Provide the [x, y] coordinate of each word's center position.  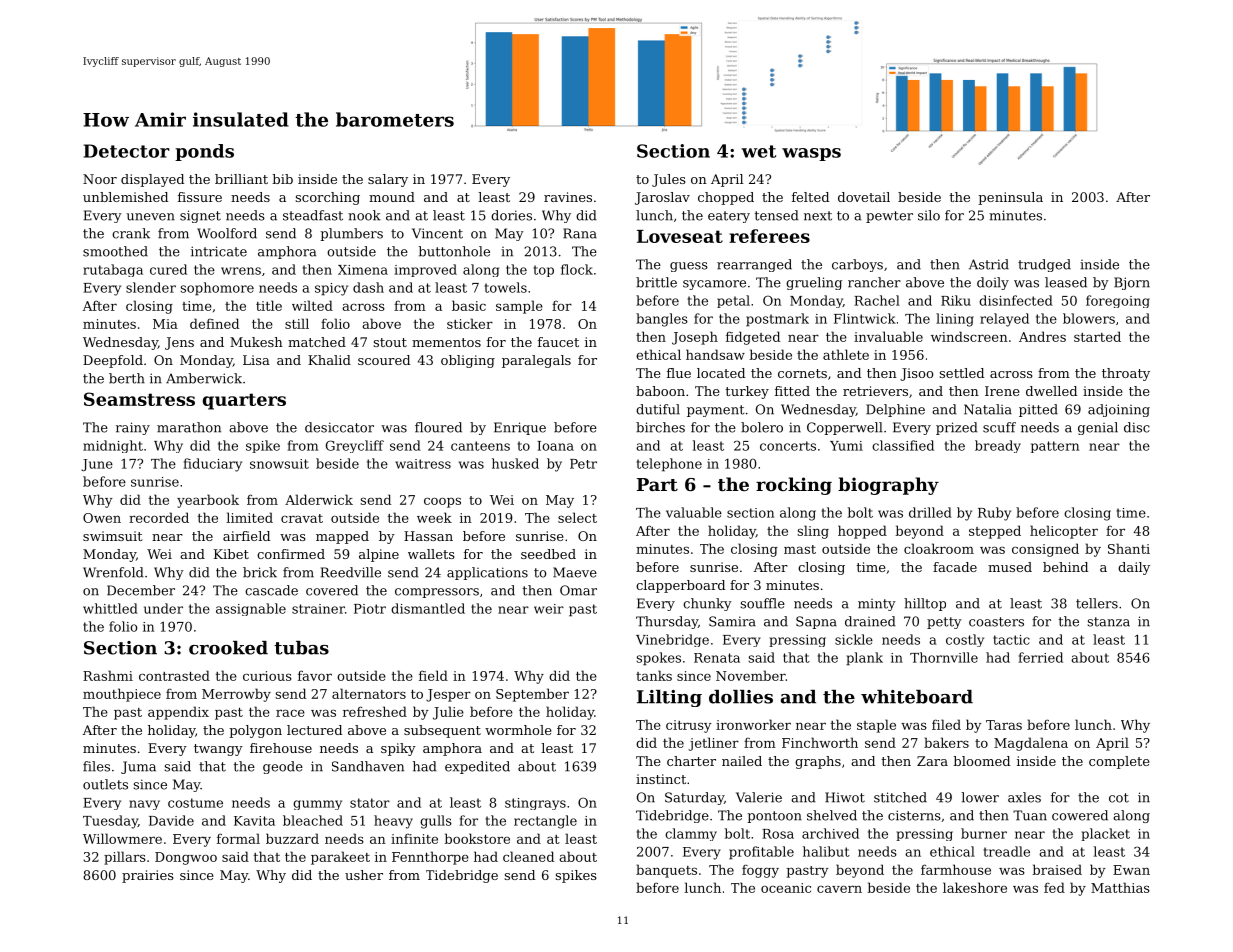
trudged [1044, 265]
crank [131, 233]
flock [577, 269]
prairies [148, 876]
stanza [1109, 622]
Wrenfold [113, 572]
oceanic [786, 888]
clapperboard [680, 586]
